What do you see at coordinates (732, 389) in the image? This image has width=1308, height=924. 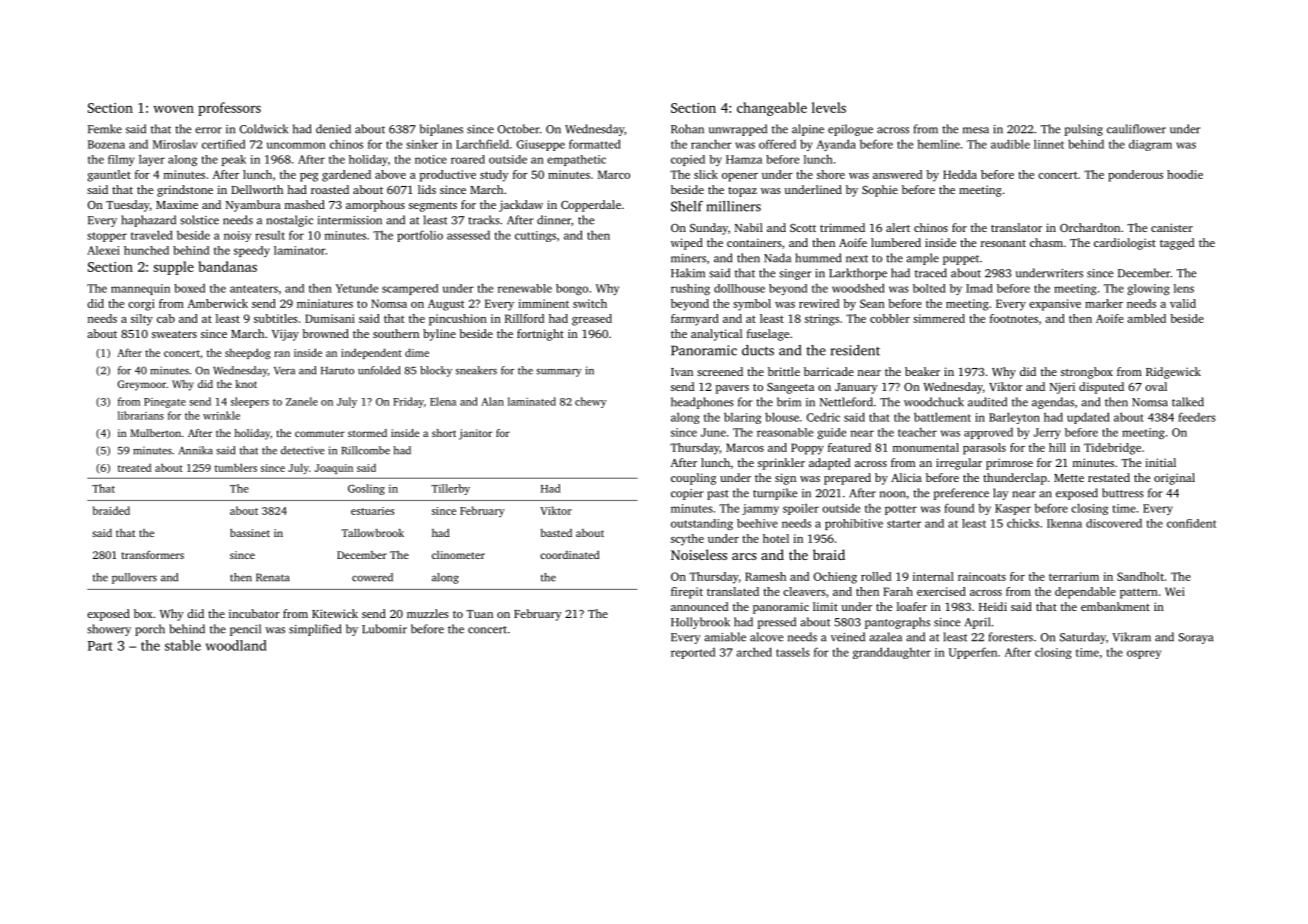 I see `pavers` at bounding box center [732, 389].
